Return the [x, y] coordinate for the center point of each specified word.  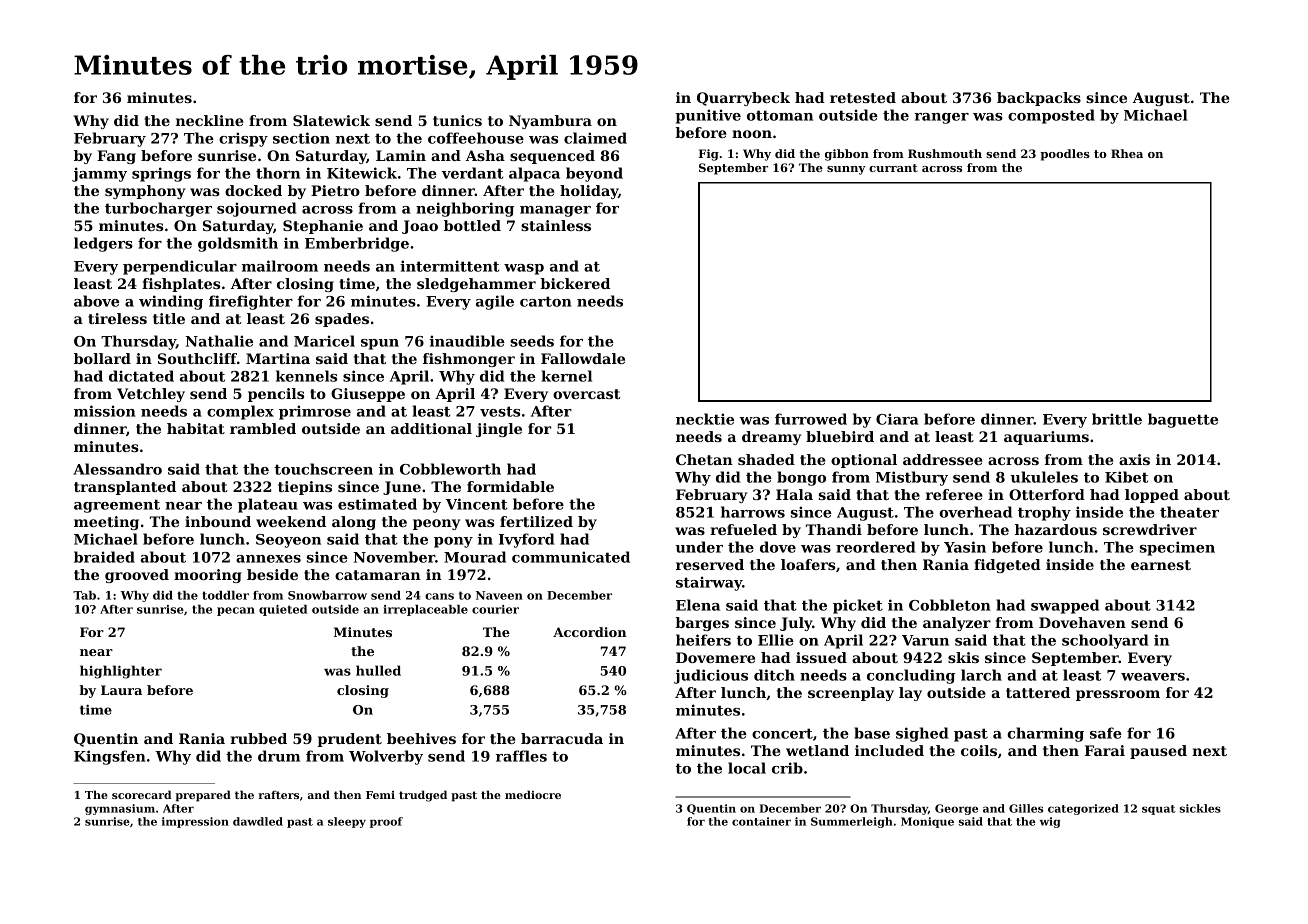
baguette [1183, 420]
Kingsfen [109, 757]
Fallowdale [583, 358]
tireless [117, 318]
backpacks [1039, 99]
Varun [925, 640]
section [301, 138]
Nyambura [550, 122]
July [796, 624]
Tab [84, 595]
